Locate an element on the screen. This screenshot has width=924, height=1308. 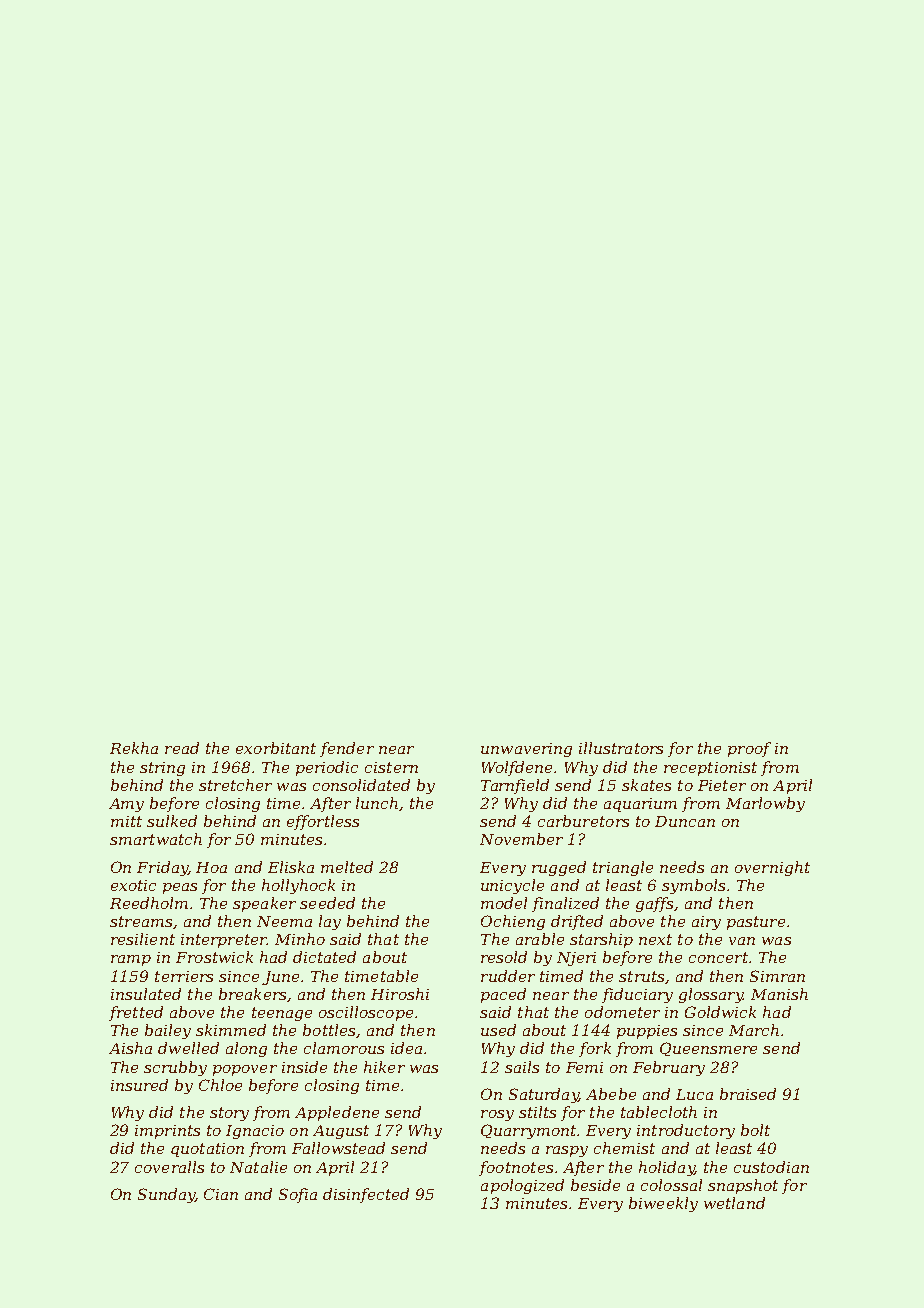
lunch is located at coordinates (377, 803).
